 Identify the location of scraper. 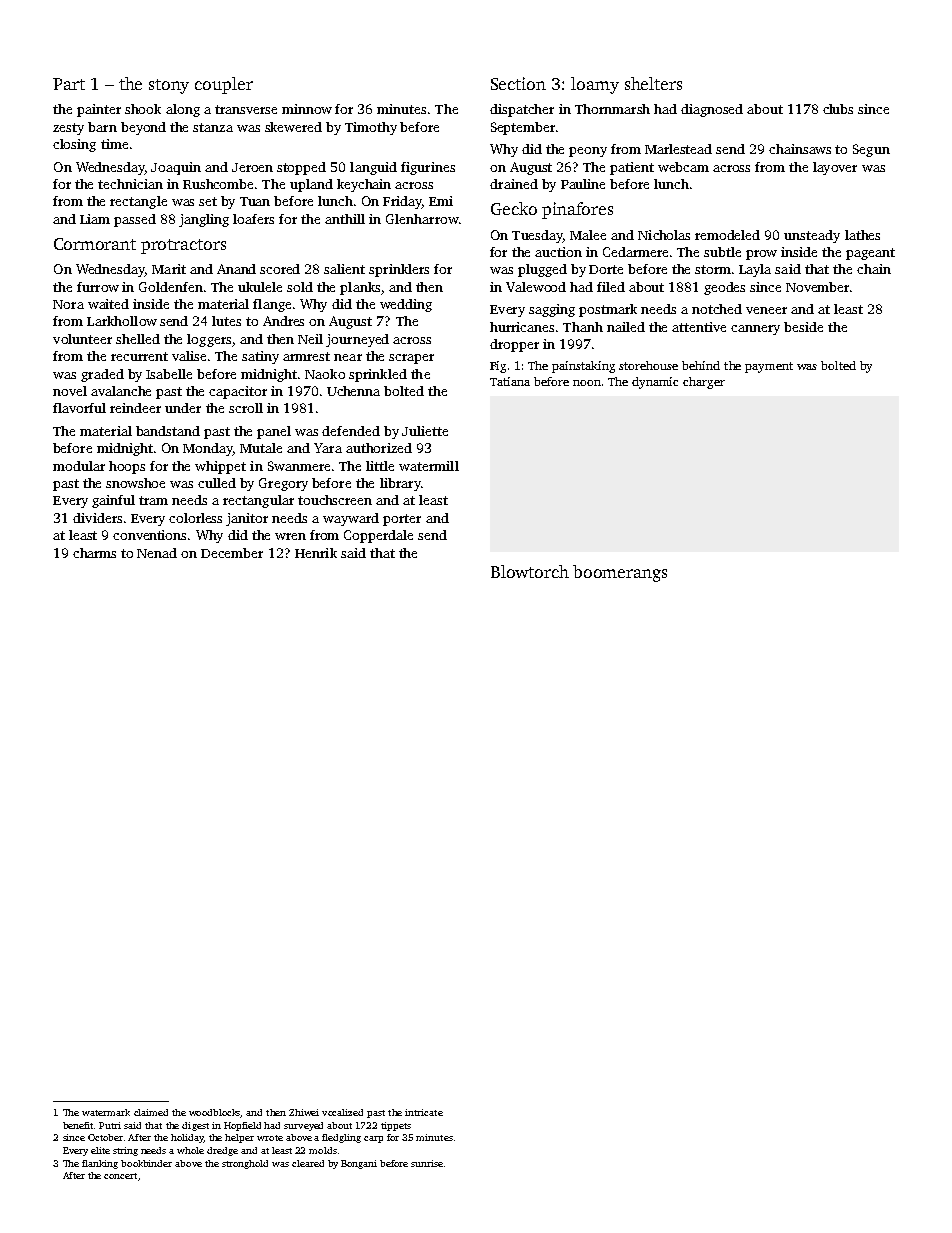
(411, 359).
